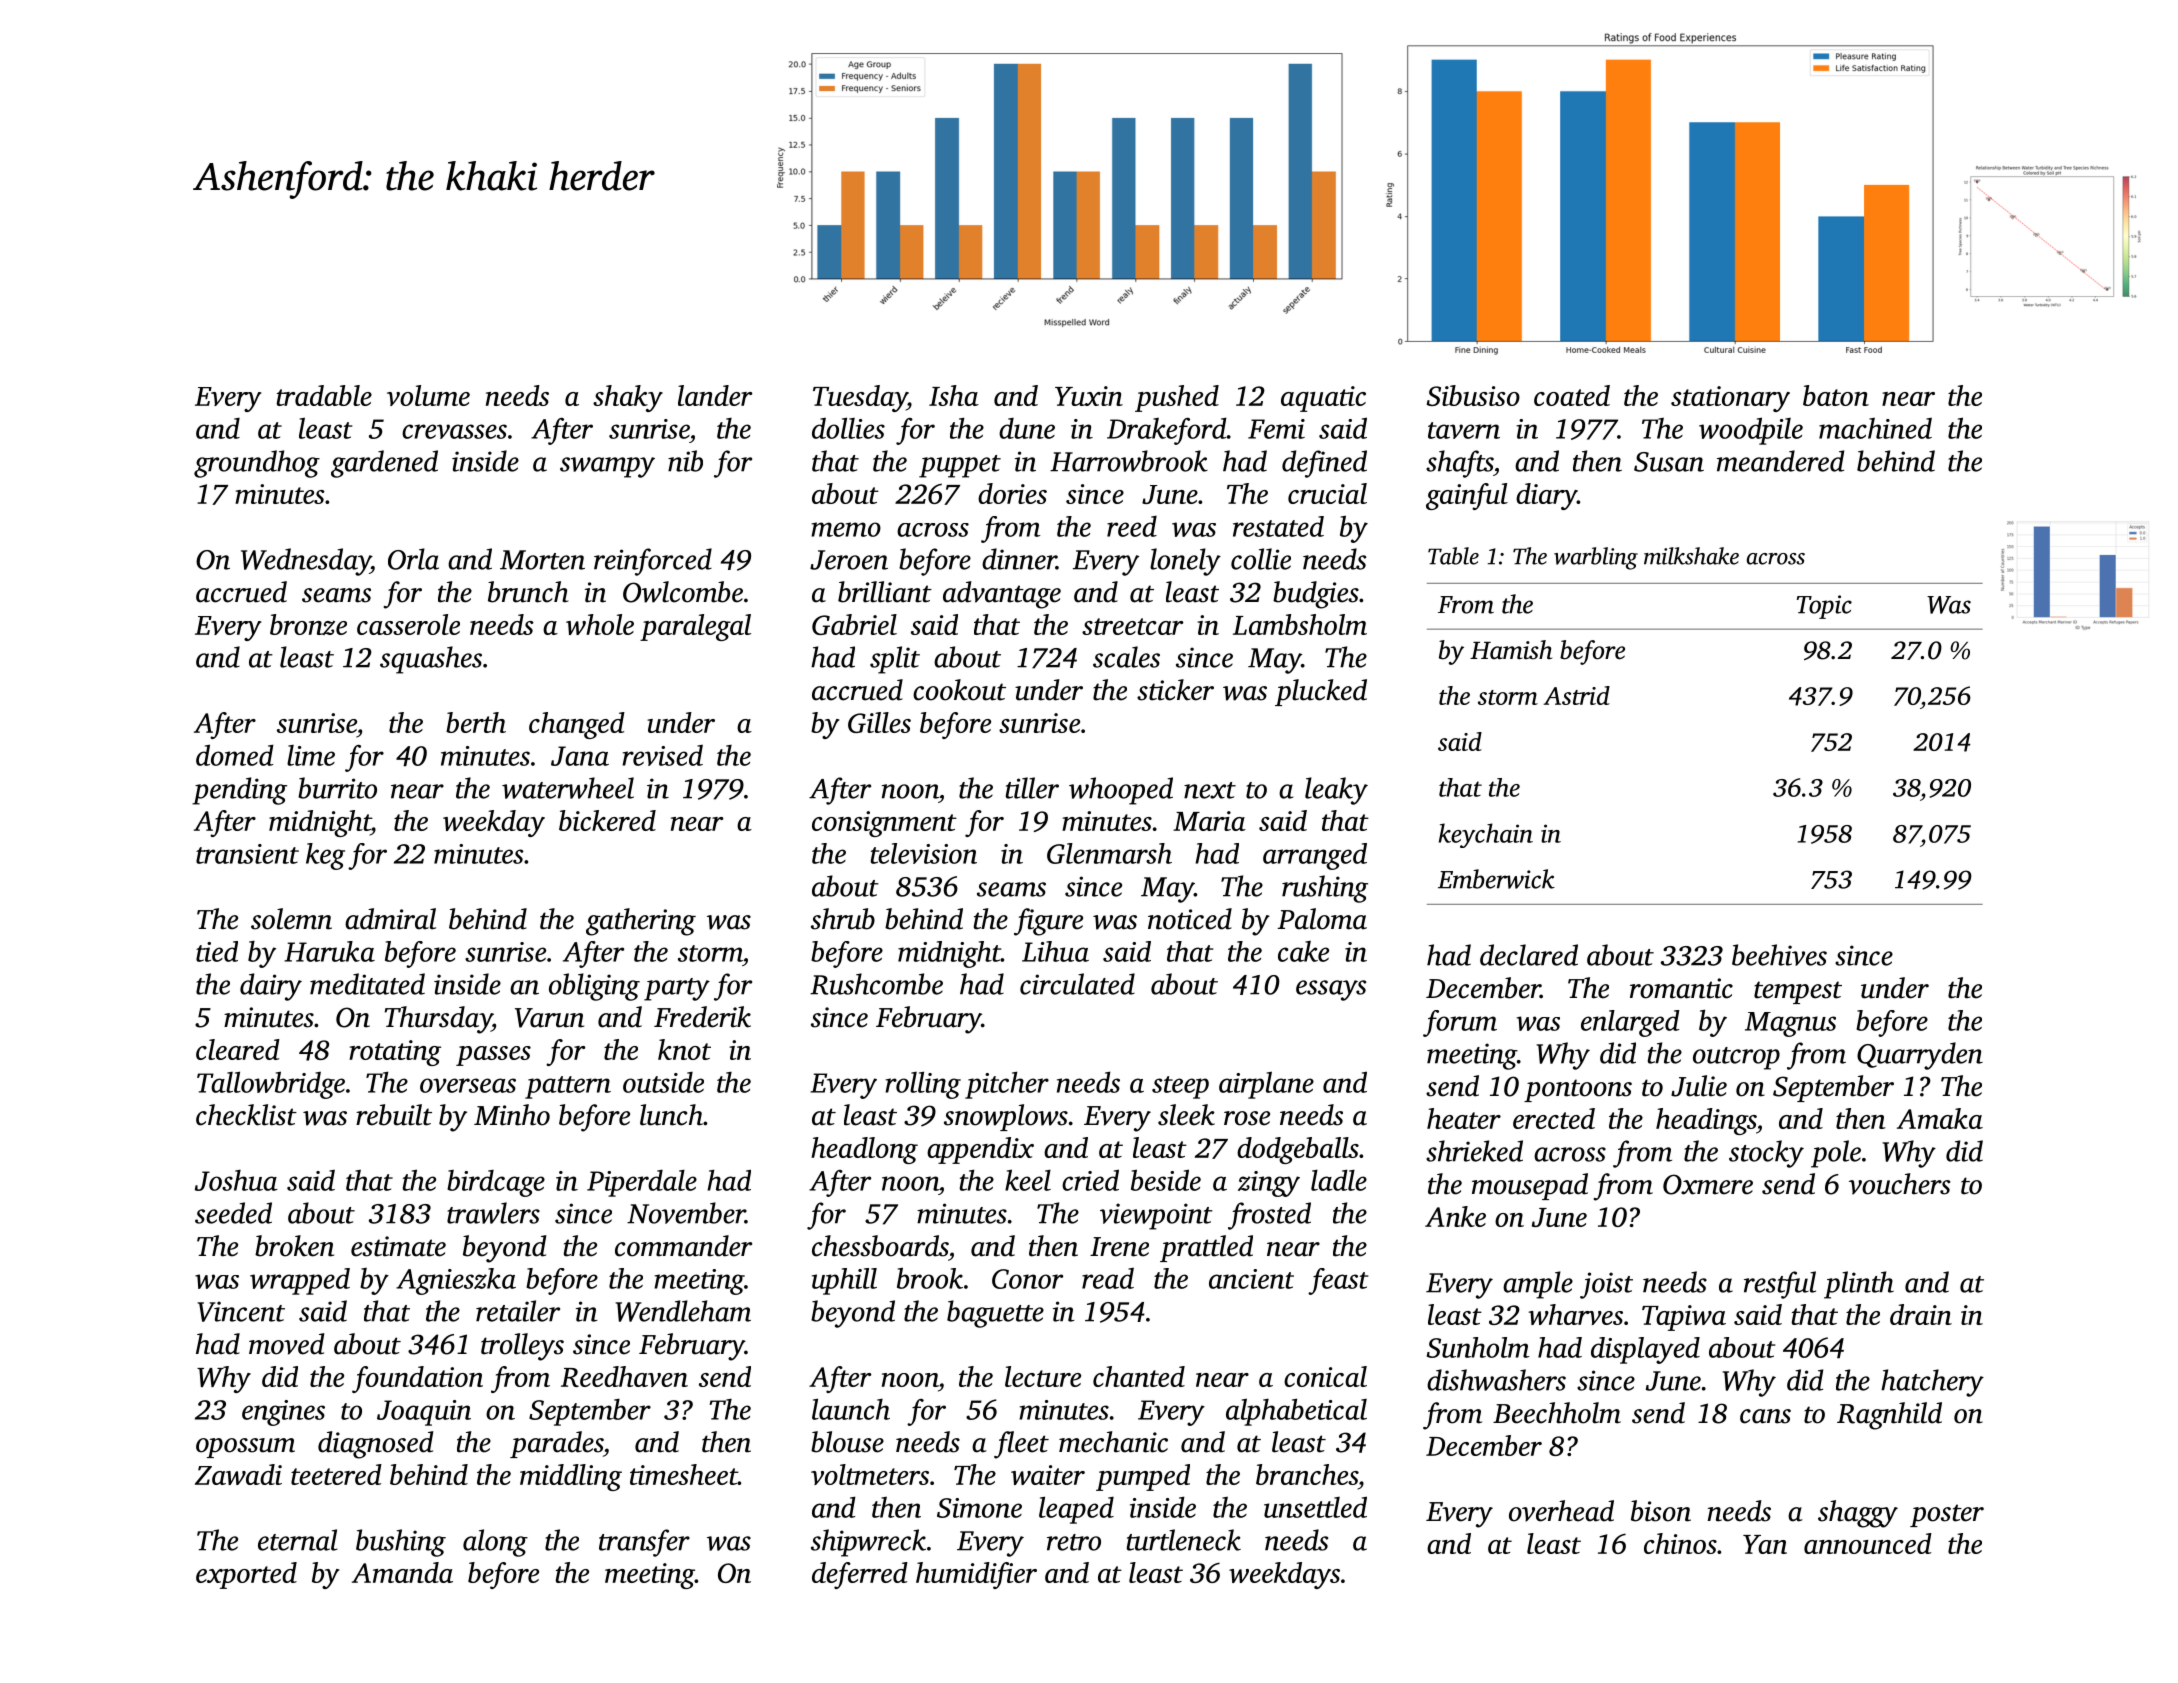  Describe the element at coordinates (1459, 464) in the screenshot. I see `shafts` at that location.
